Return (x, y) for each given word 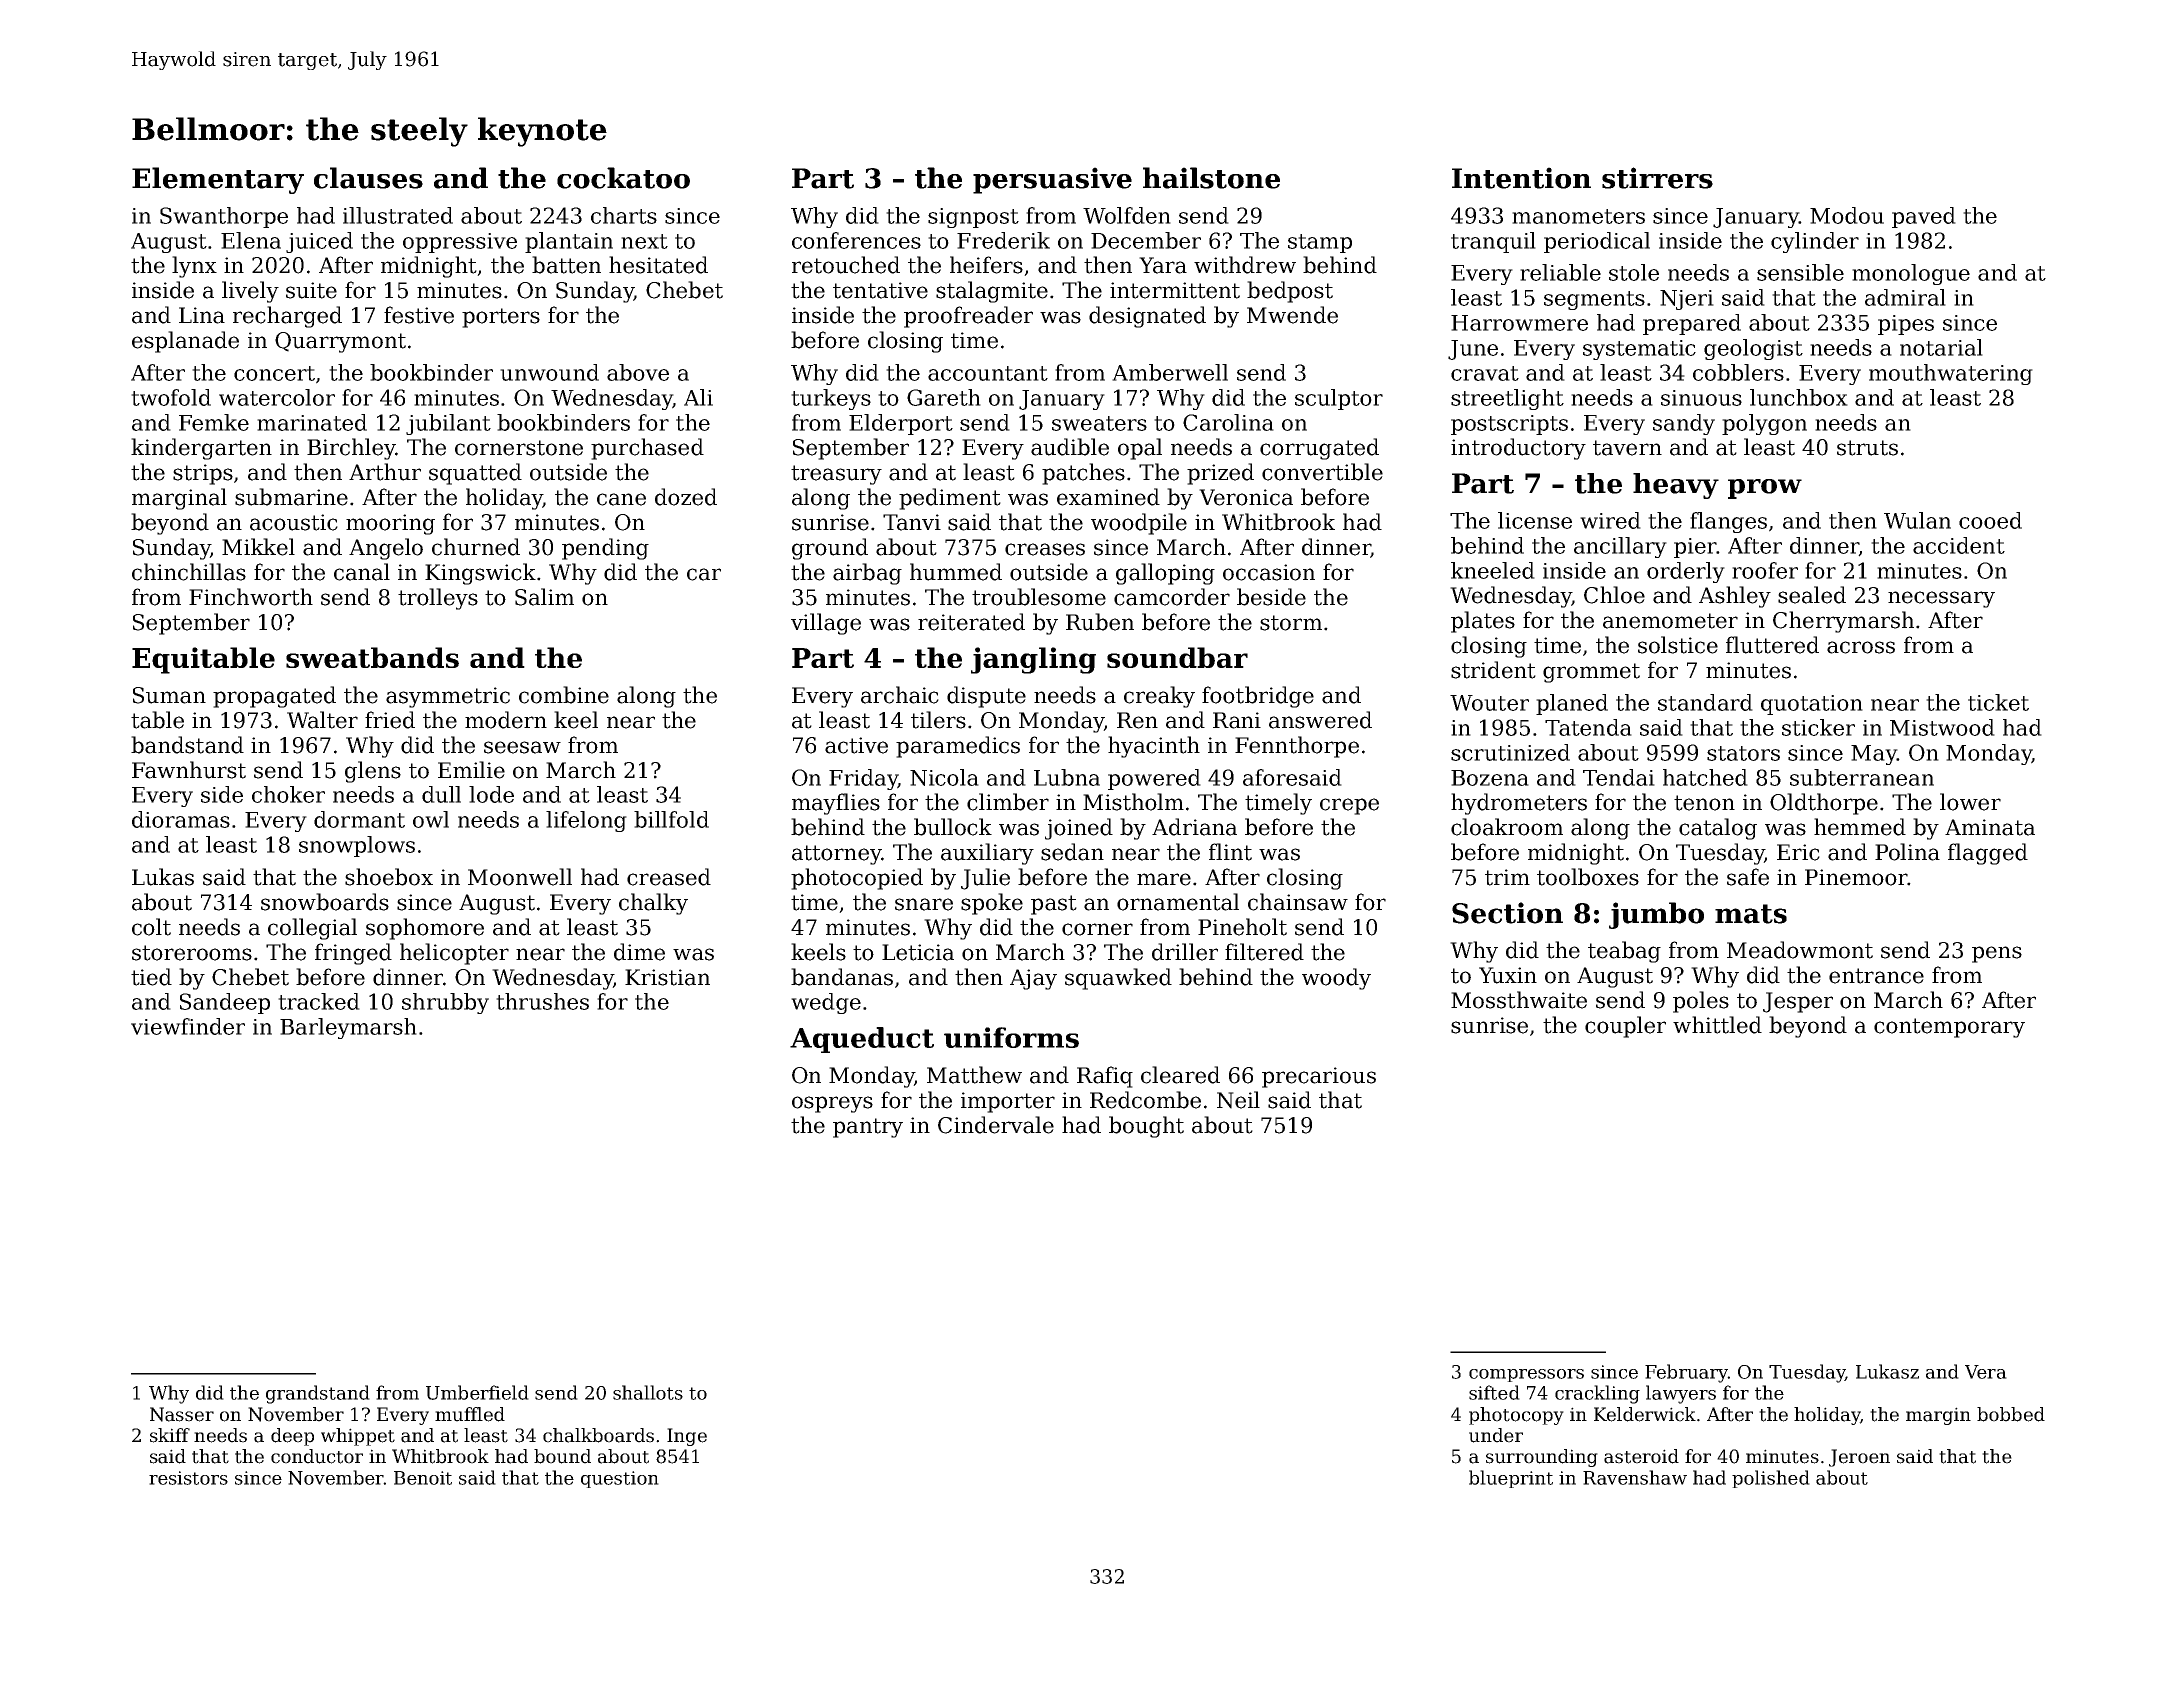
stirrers (1657, 178)
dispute (986, 697)
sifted (1494, 1392)
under (1496, 1435)
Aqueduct (862, 1040)
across (1861, 647)
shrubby (445, 1003)
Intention (1521, 178)
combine (564, 695)
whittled (1717, 1025)
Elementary (218, 180)
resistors (188, 1478)
